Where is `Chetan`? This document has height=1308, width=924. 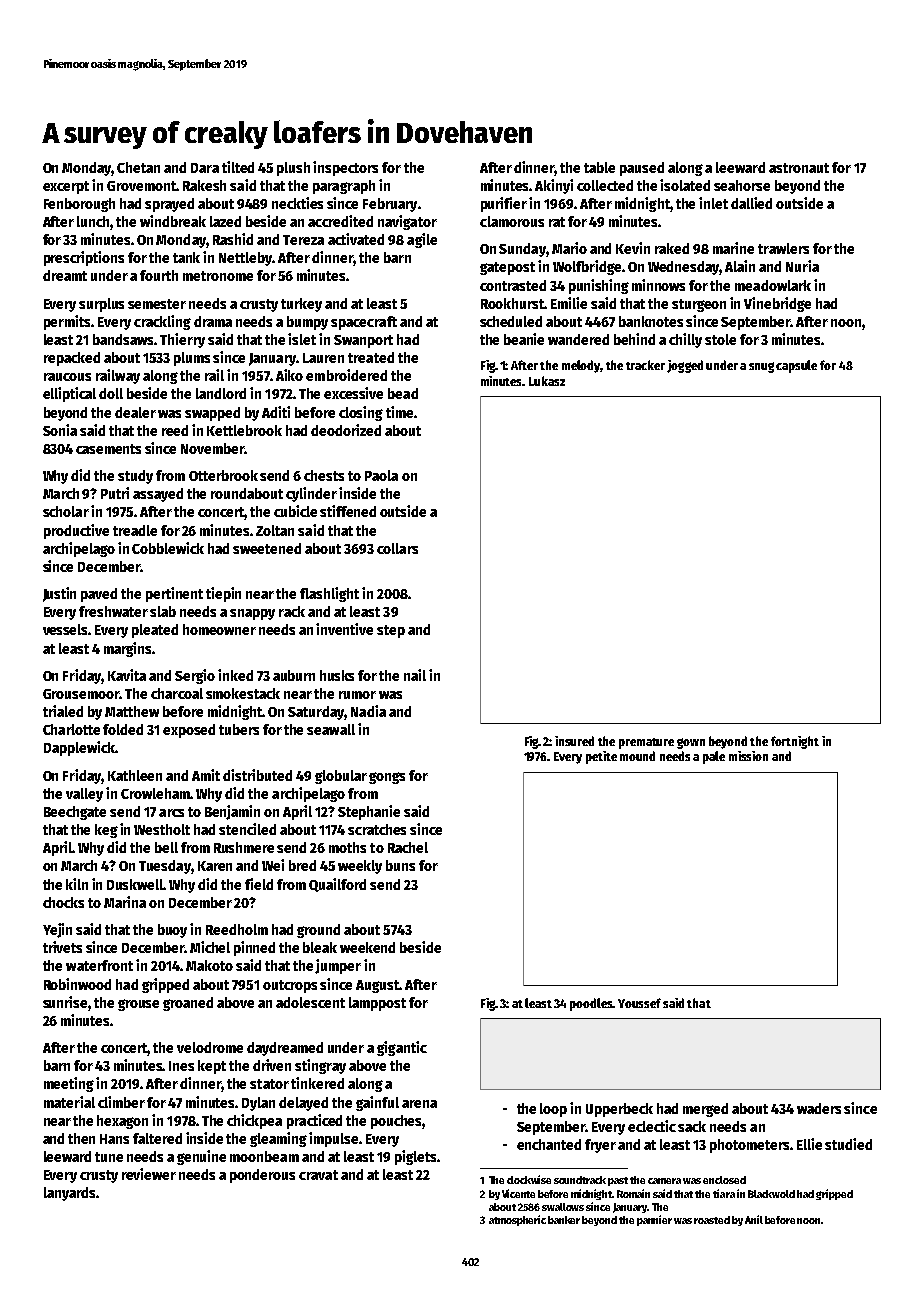 Chetan is located at coordinates (138, 167).
